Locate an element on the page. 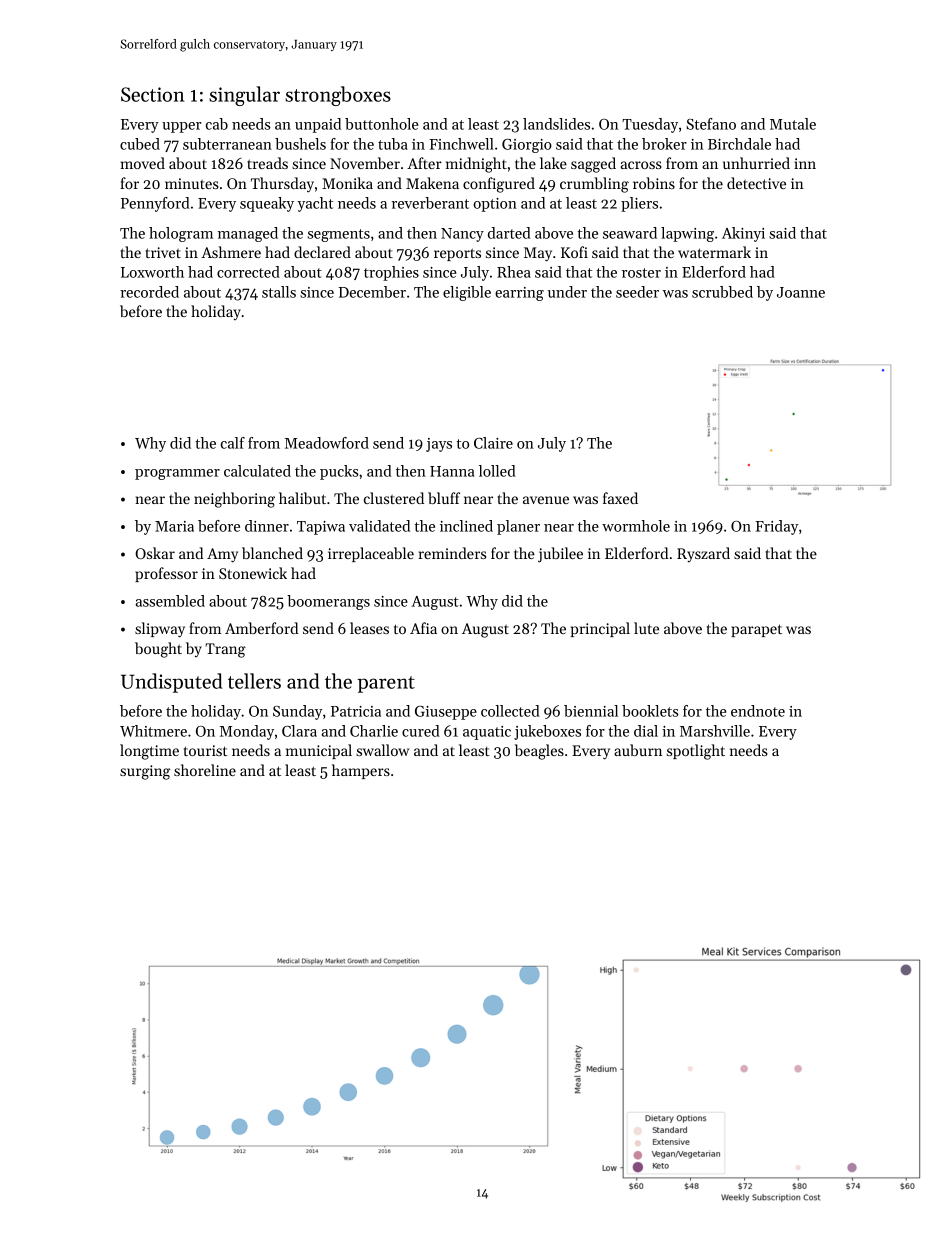  calf is located at coordinates (233, 443).
